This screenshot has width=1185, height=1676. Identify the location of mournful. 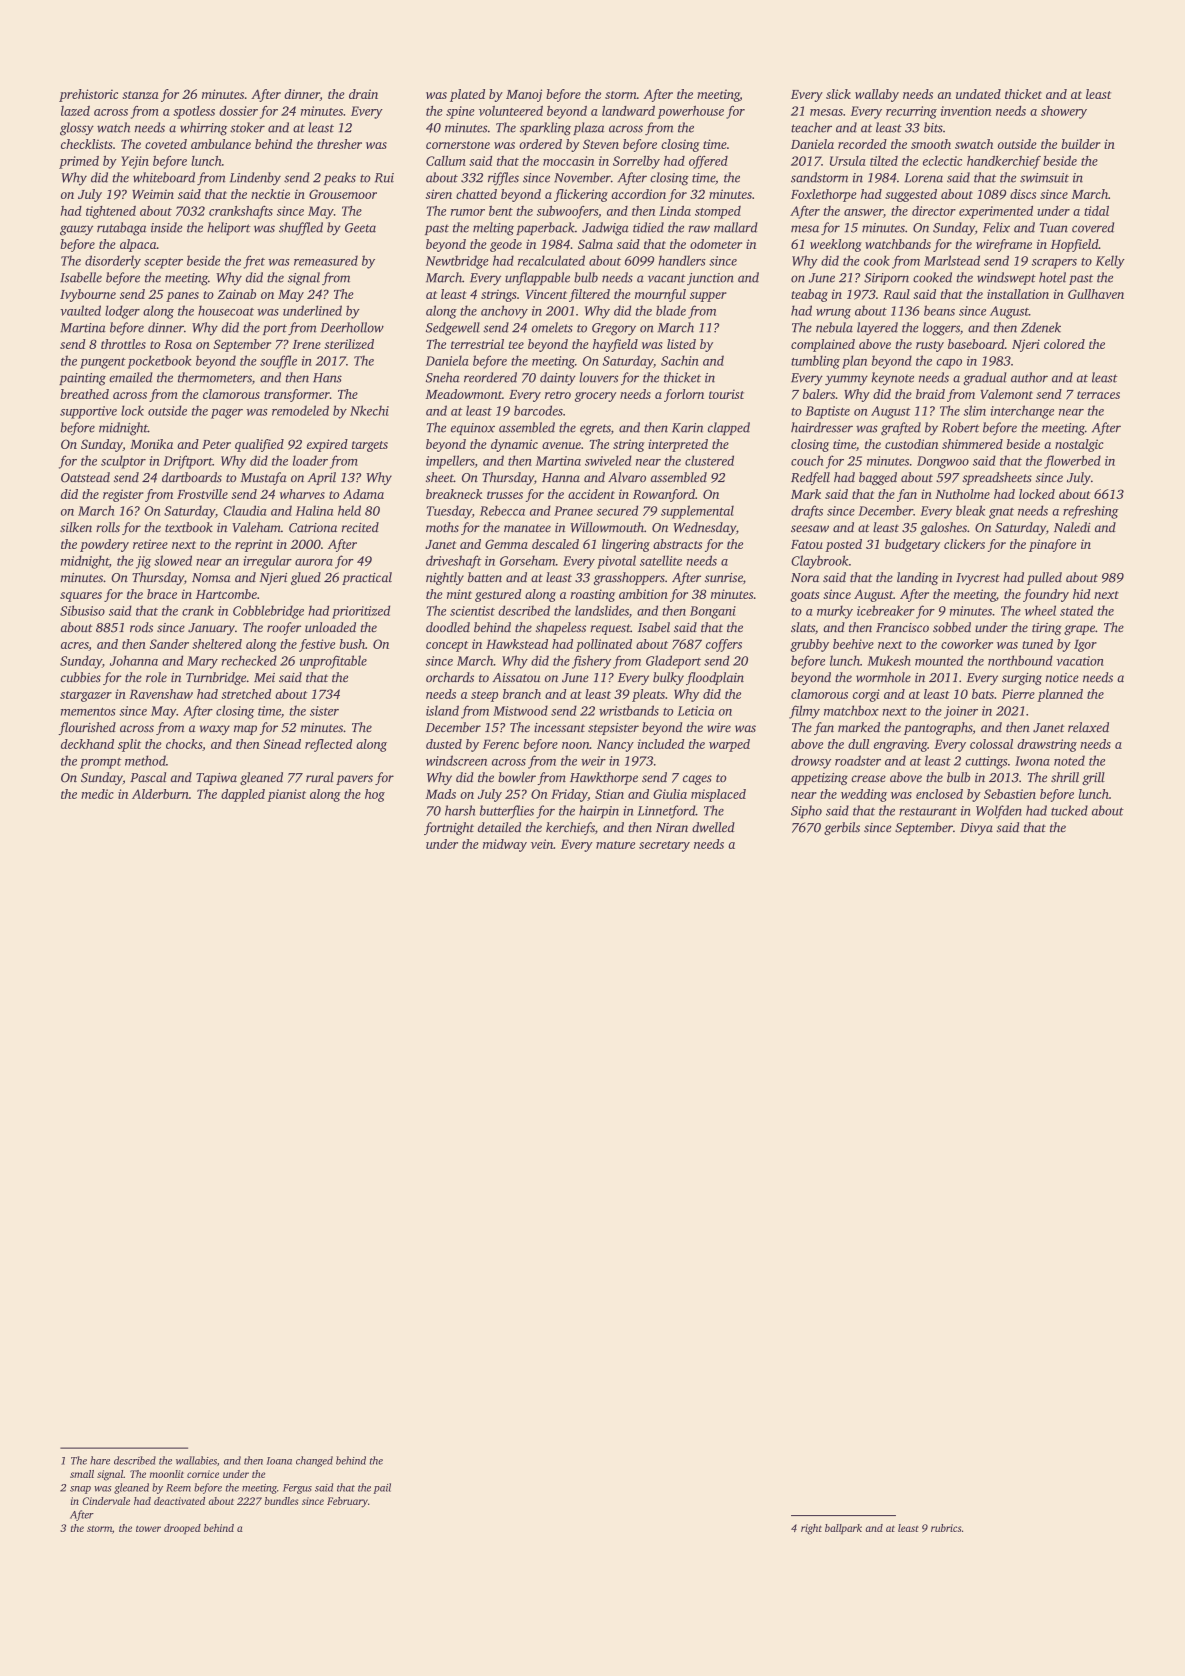
(660, 295).
